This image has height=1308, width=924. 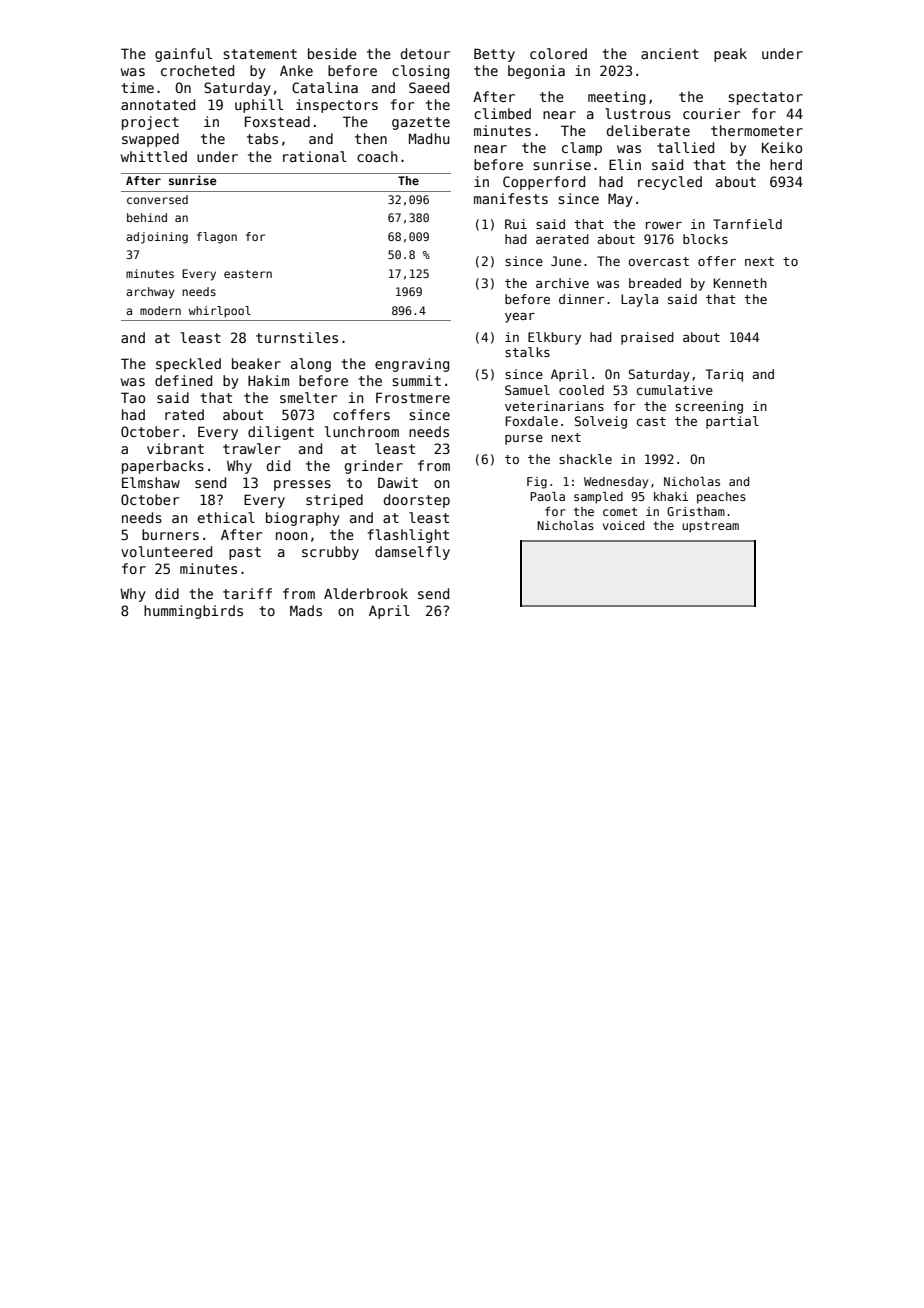 What do you see at coordinates (730, 55) in the image?
I see `peak` at bounding box center [730, 55].
